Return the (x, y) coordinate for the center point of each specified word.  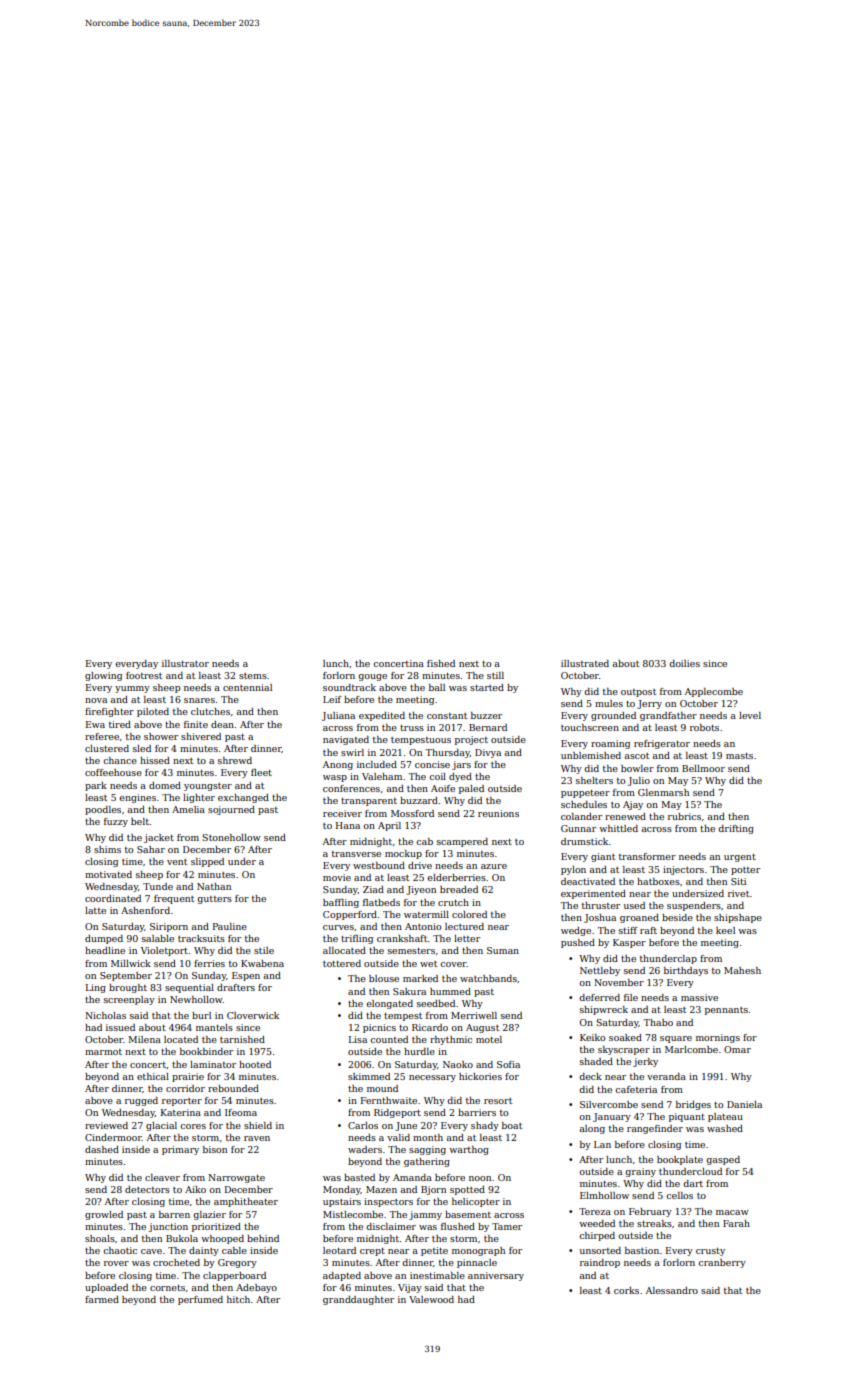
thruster (601, 905)
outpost (638, 693)
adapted (342, 1276)
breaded (459, 889)
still (495, 675)
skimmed (369, 1076)
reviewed (106, 1125)
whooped (222, 1239)
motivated (108, 874)
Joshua (600, 918)
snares (199, 700)
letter (467, 938)
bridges (693, 1105)
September (126, 976)
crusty (710, 1252)
